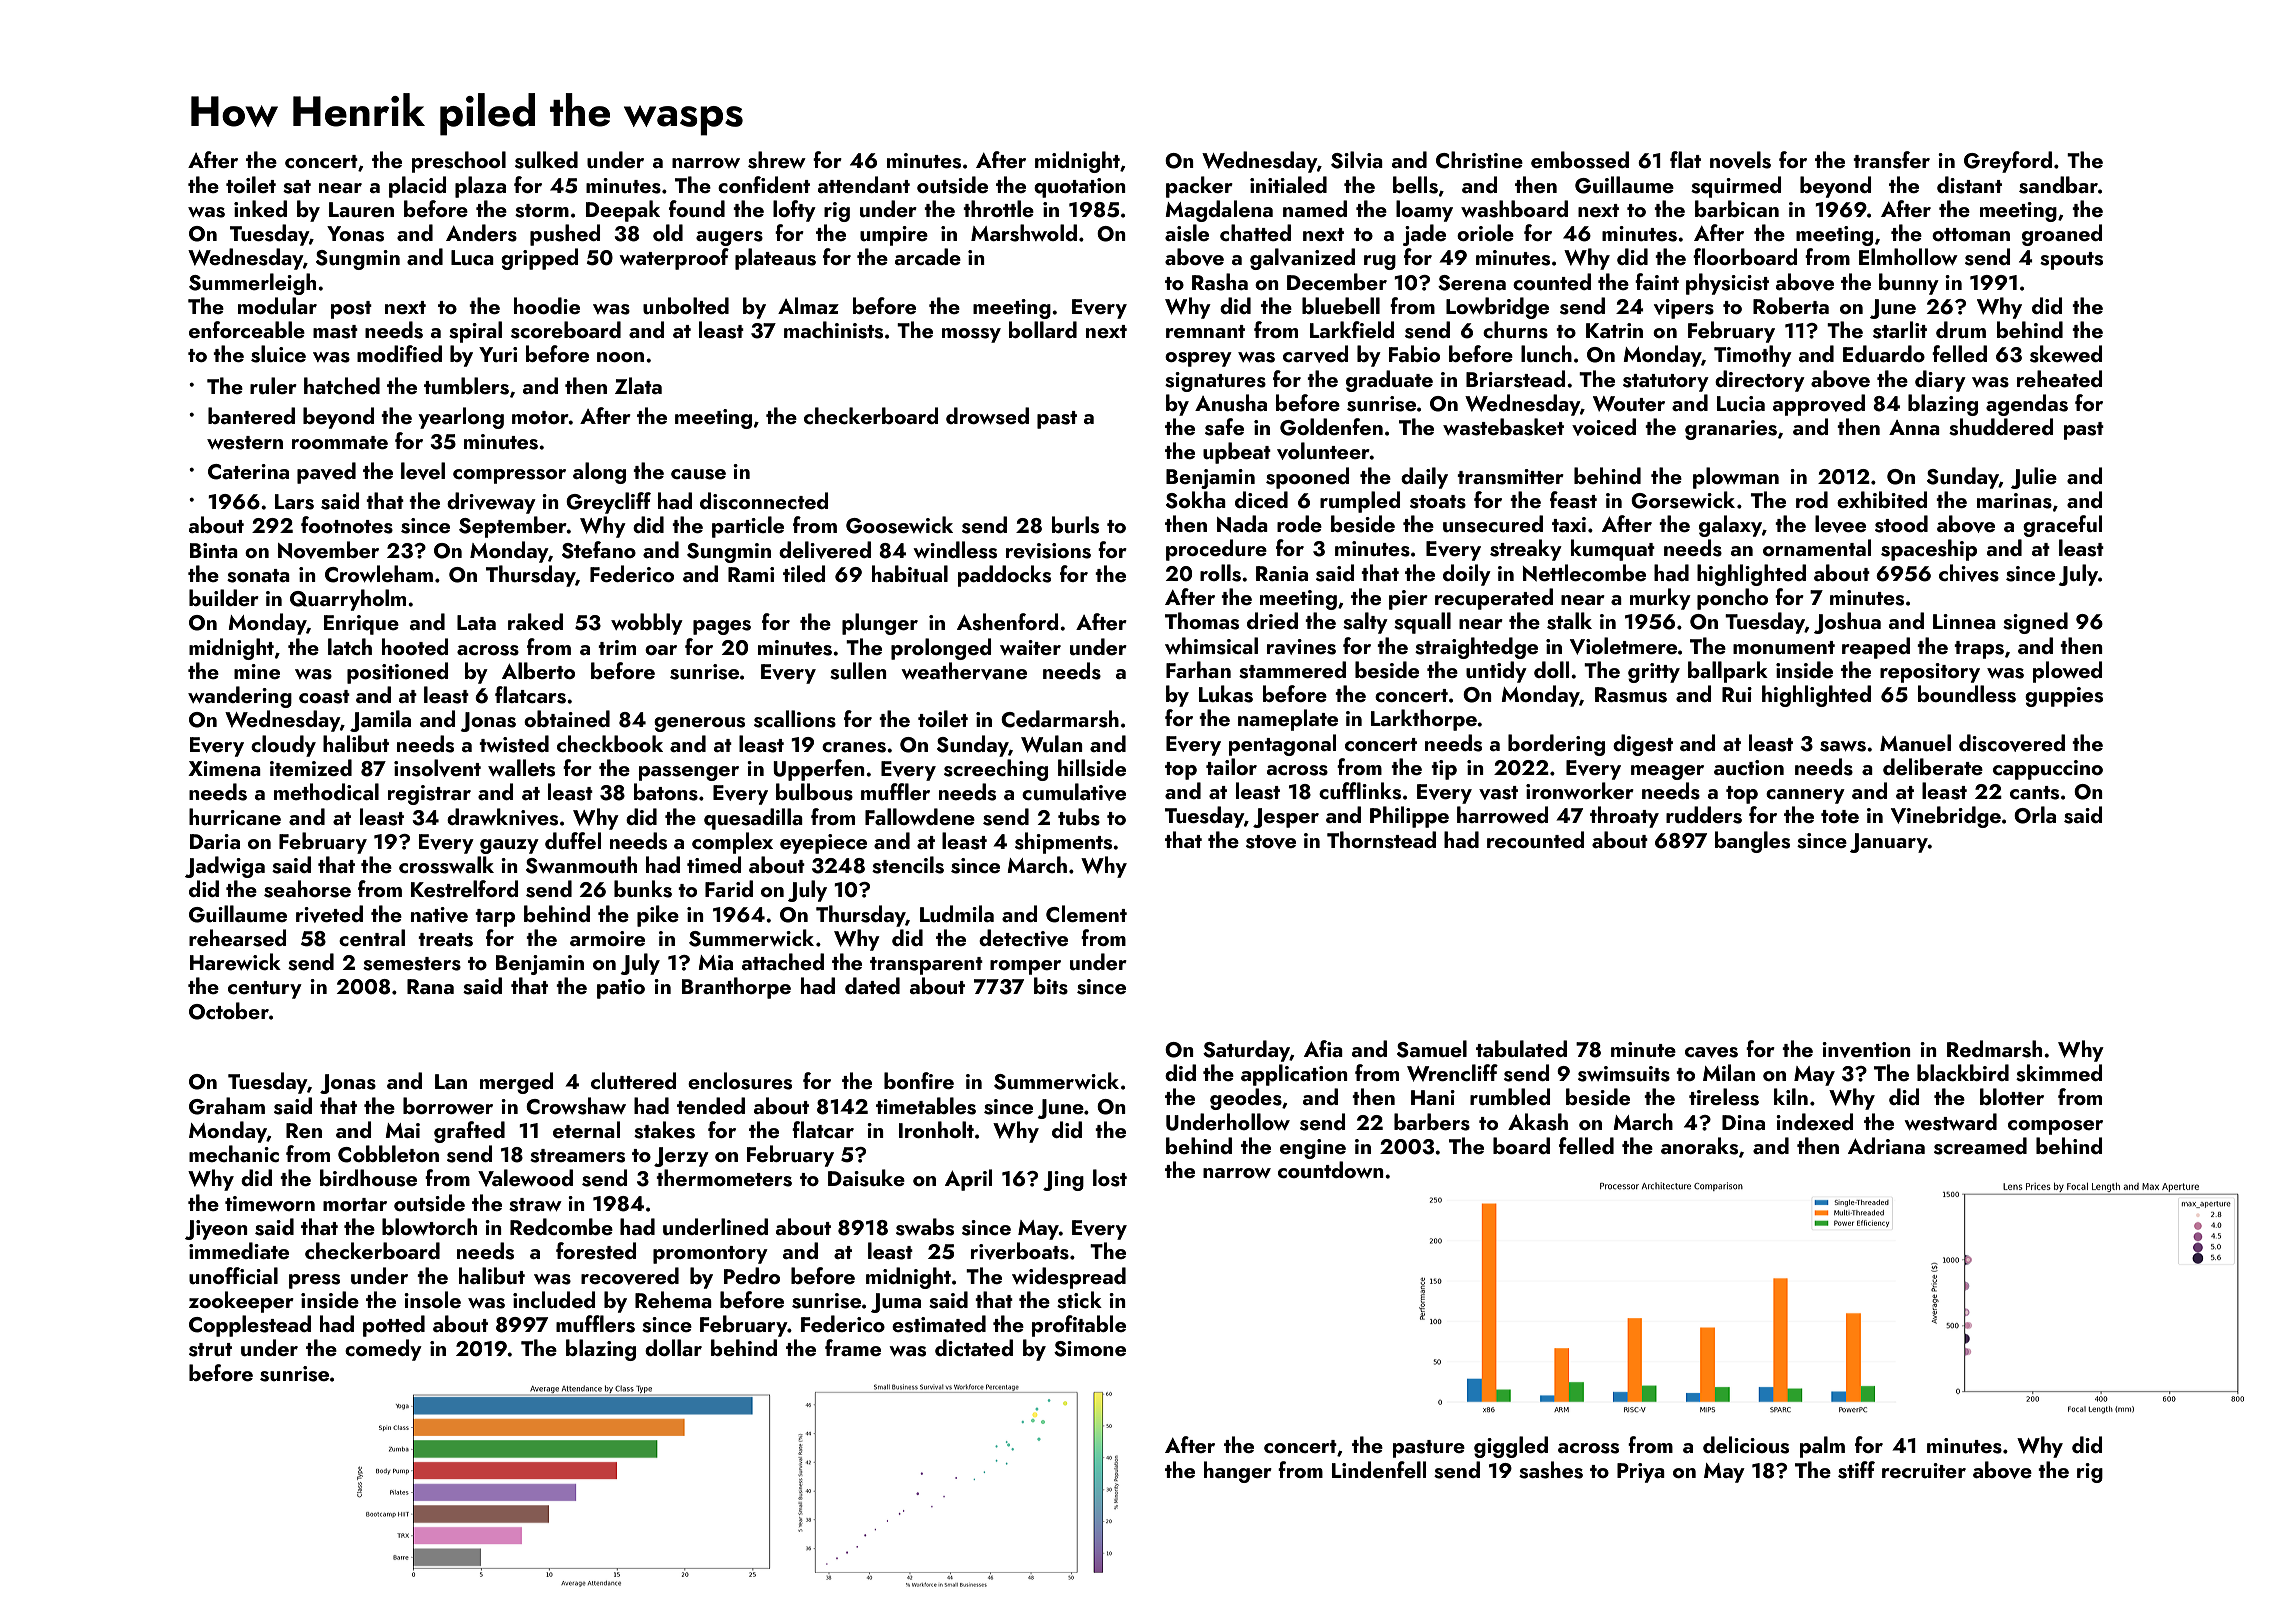 The width and height of the document is (2292, 1620). What do you see at coordinates (1624, 817) in the document?
I see `throaty` at bounding box center [1624, 817].
